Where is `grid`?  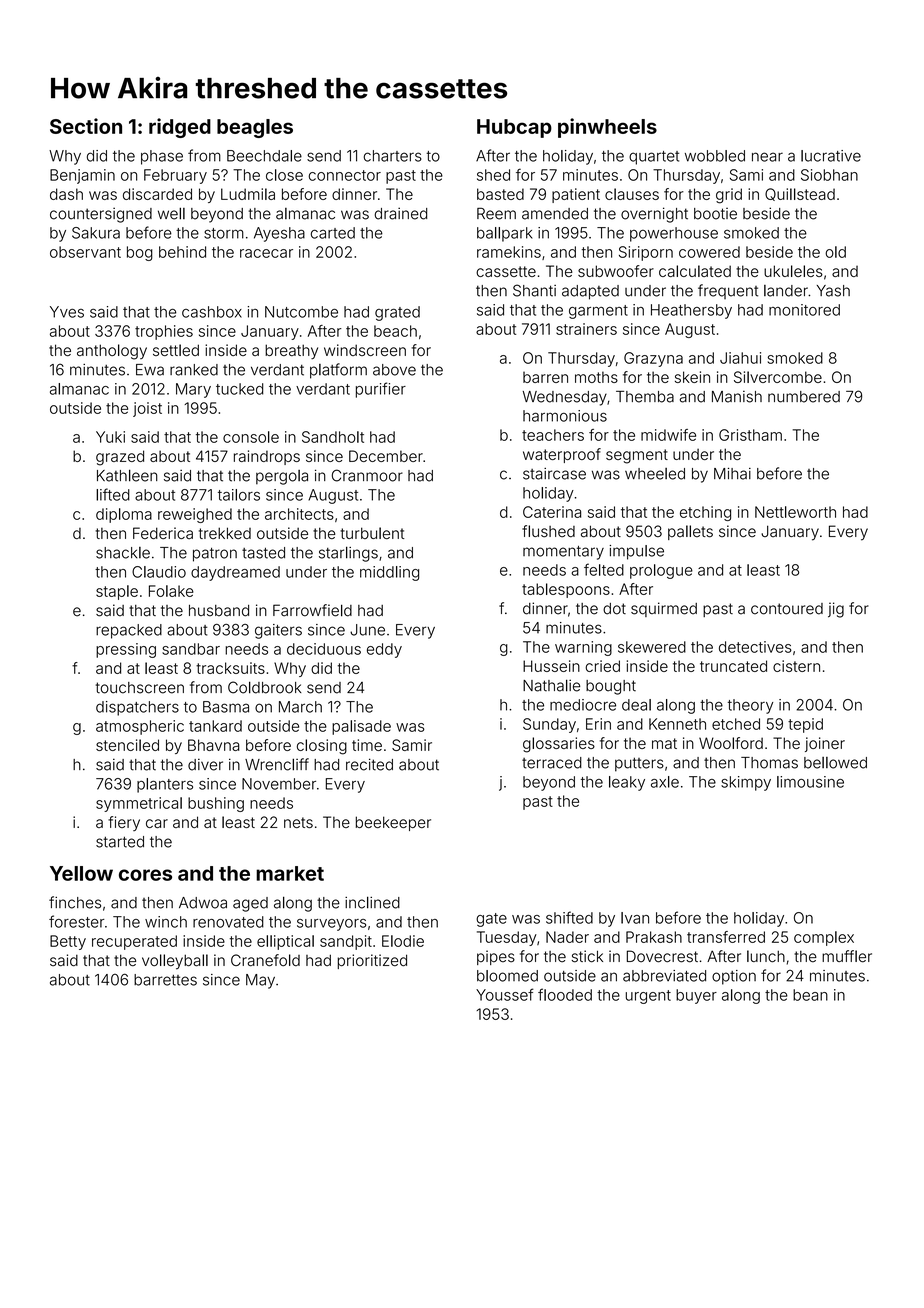
grid is located at coordinates (729, 196).
